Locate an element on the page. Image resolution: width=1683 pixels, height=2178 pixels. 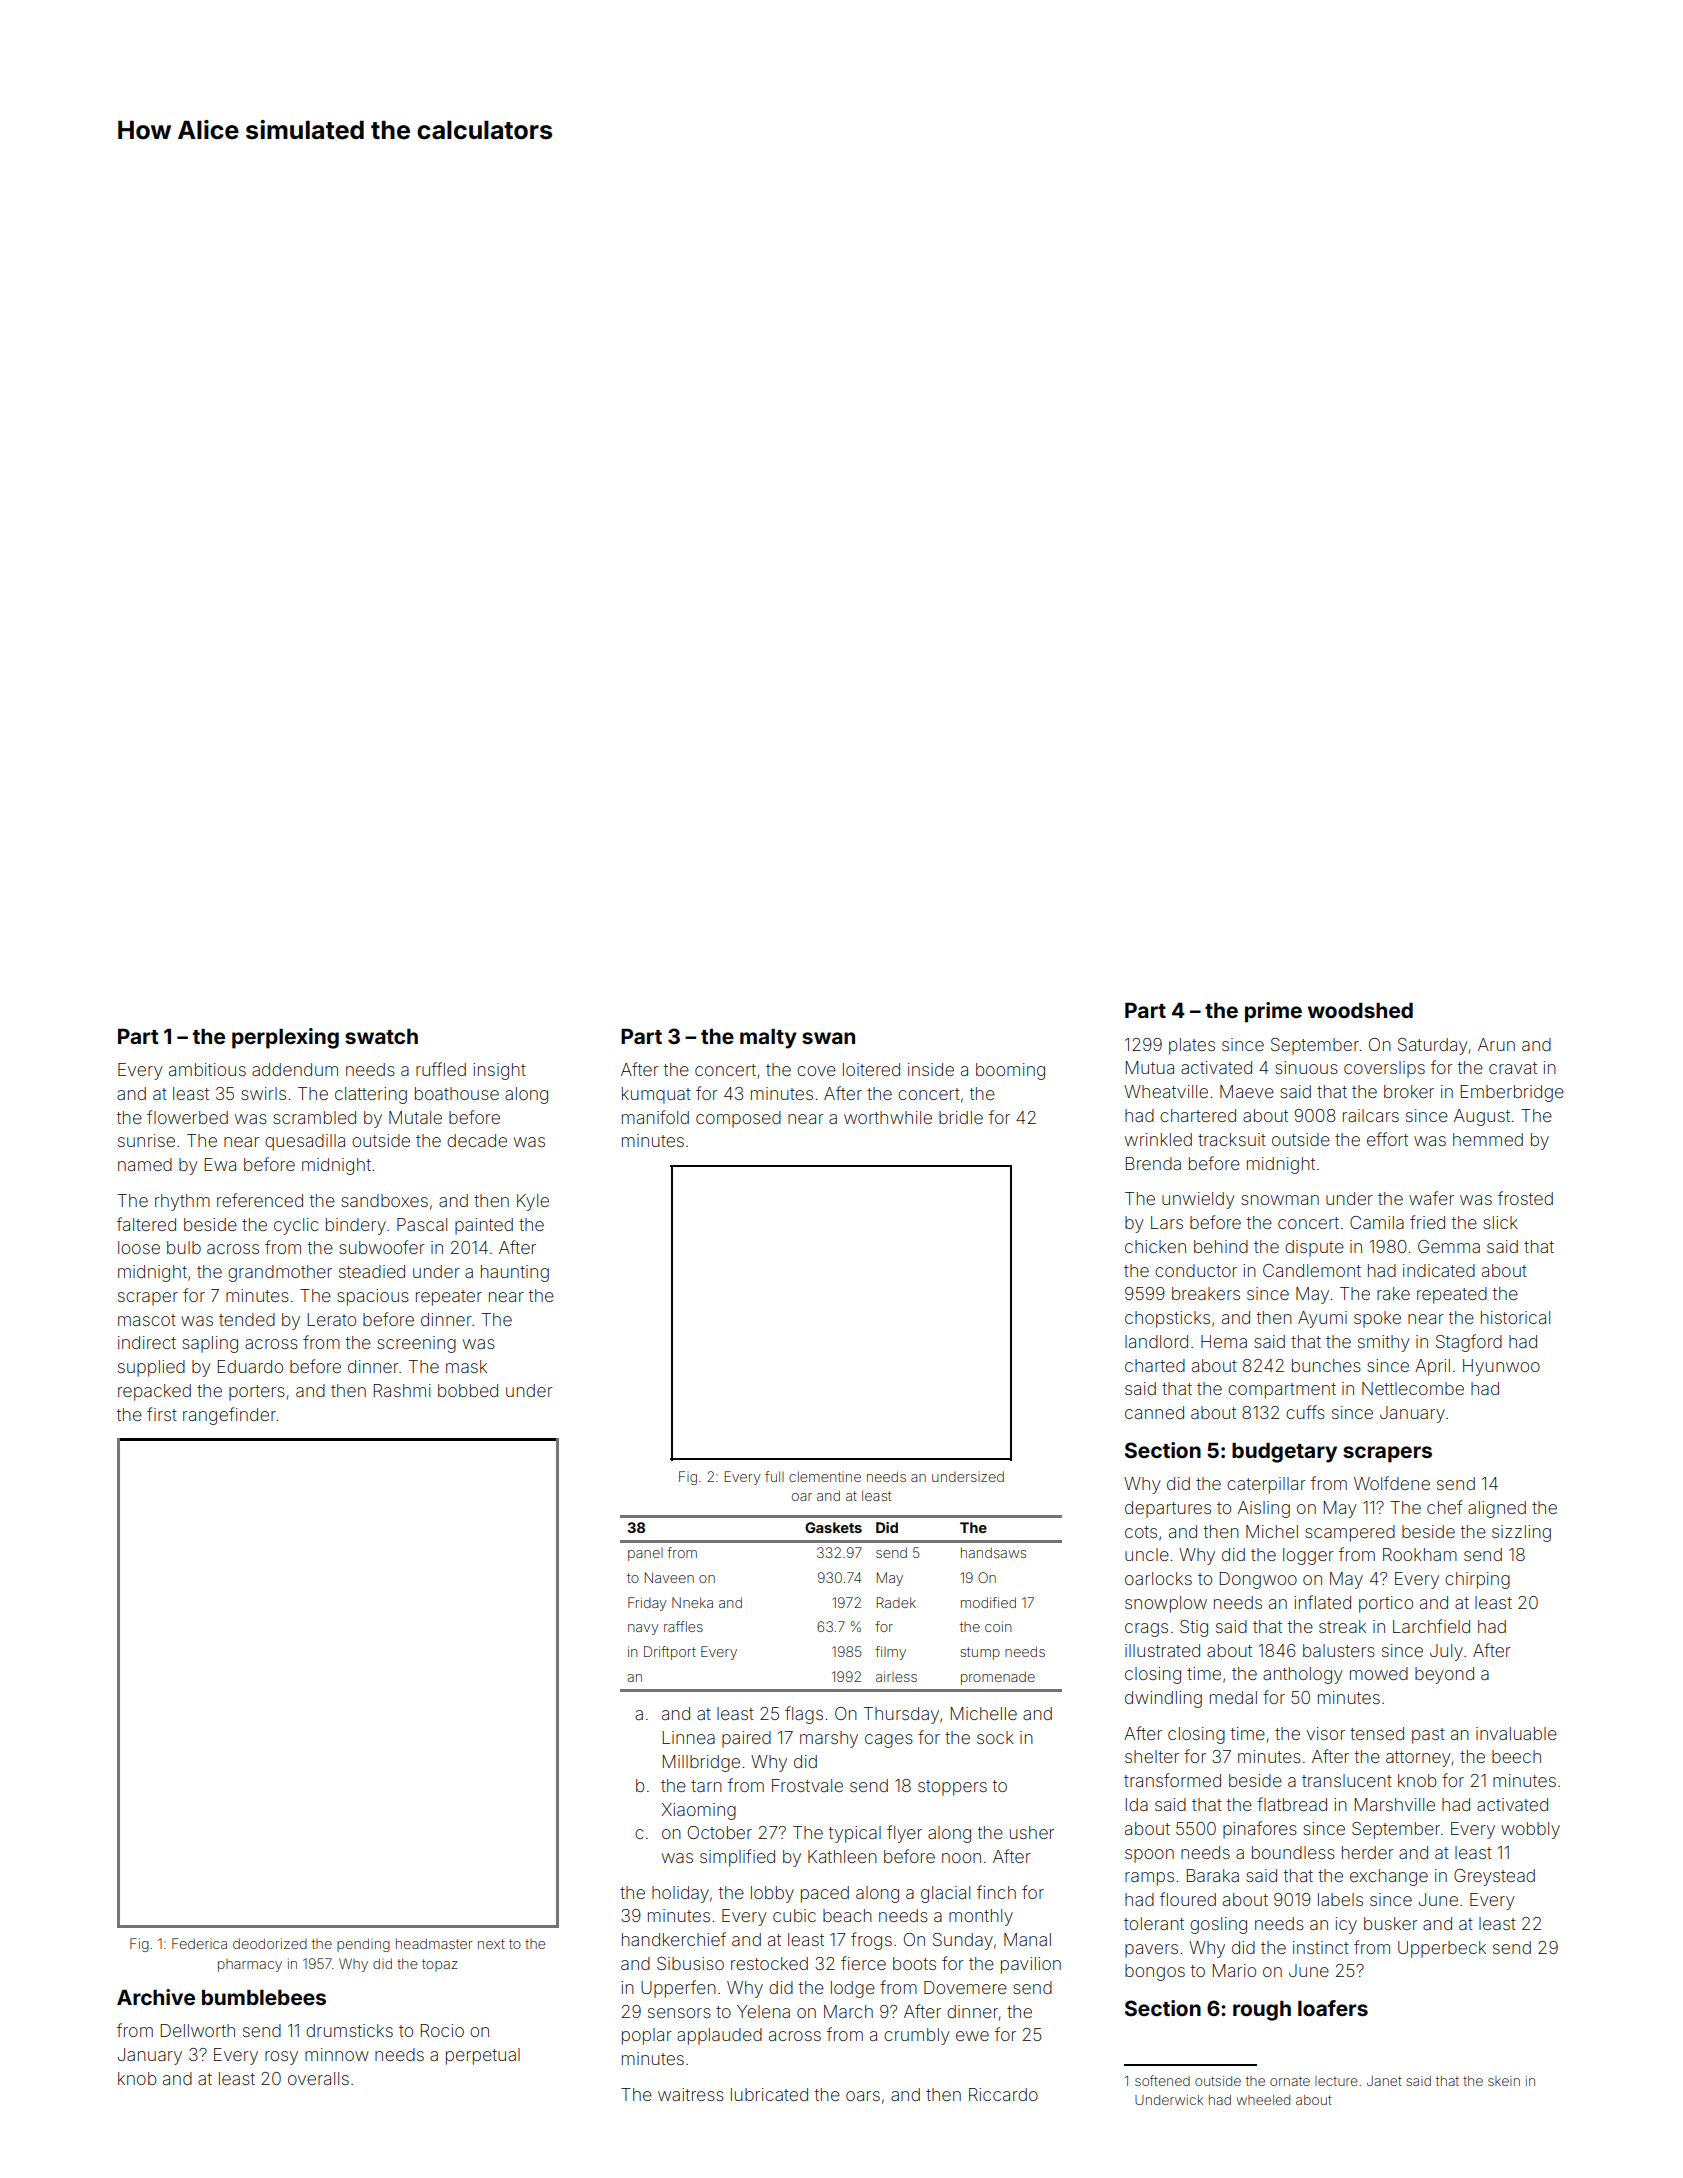
composed is located at coordinates (738, 1119).
